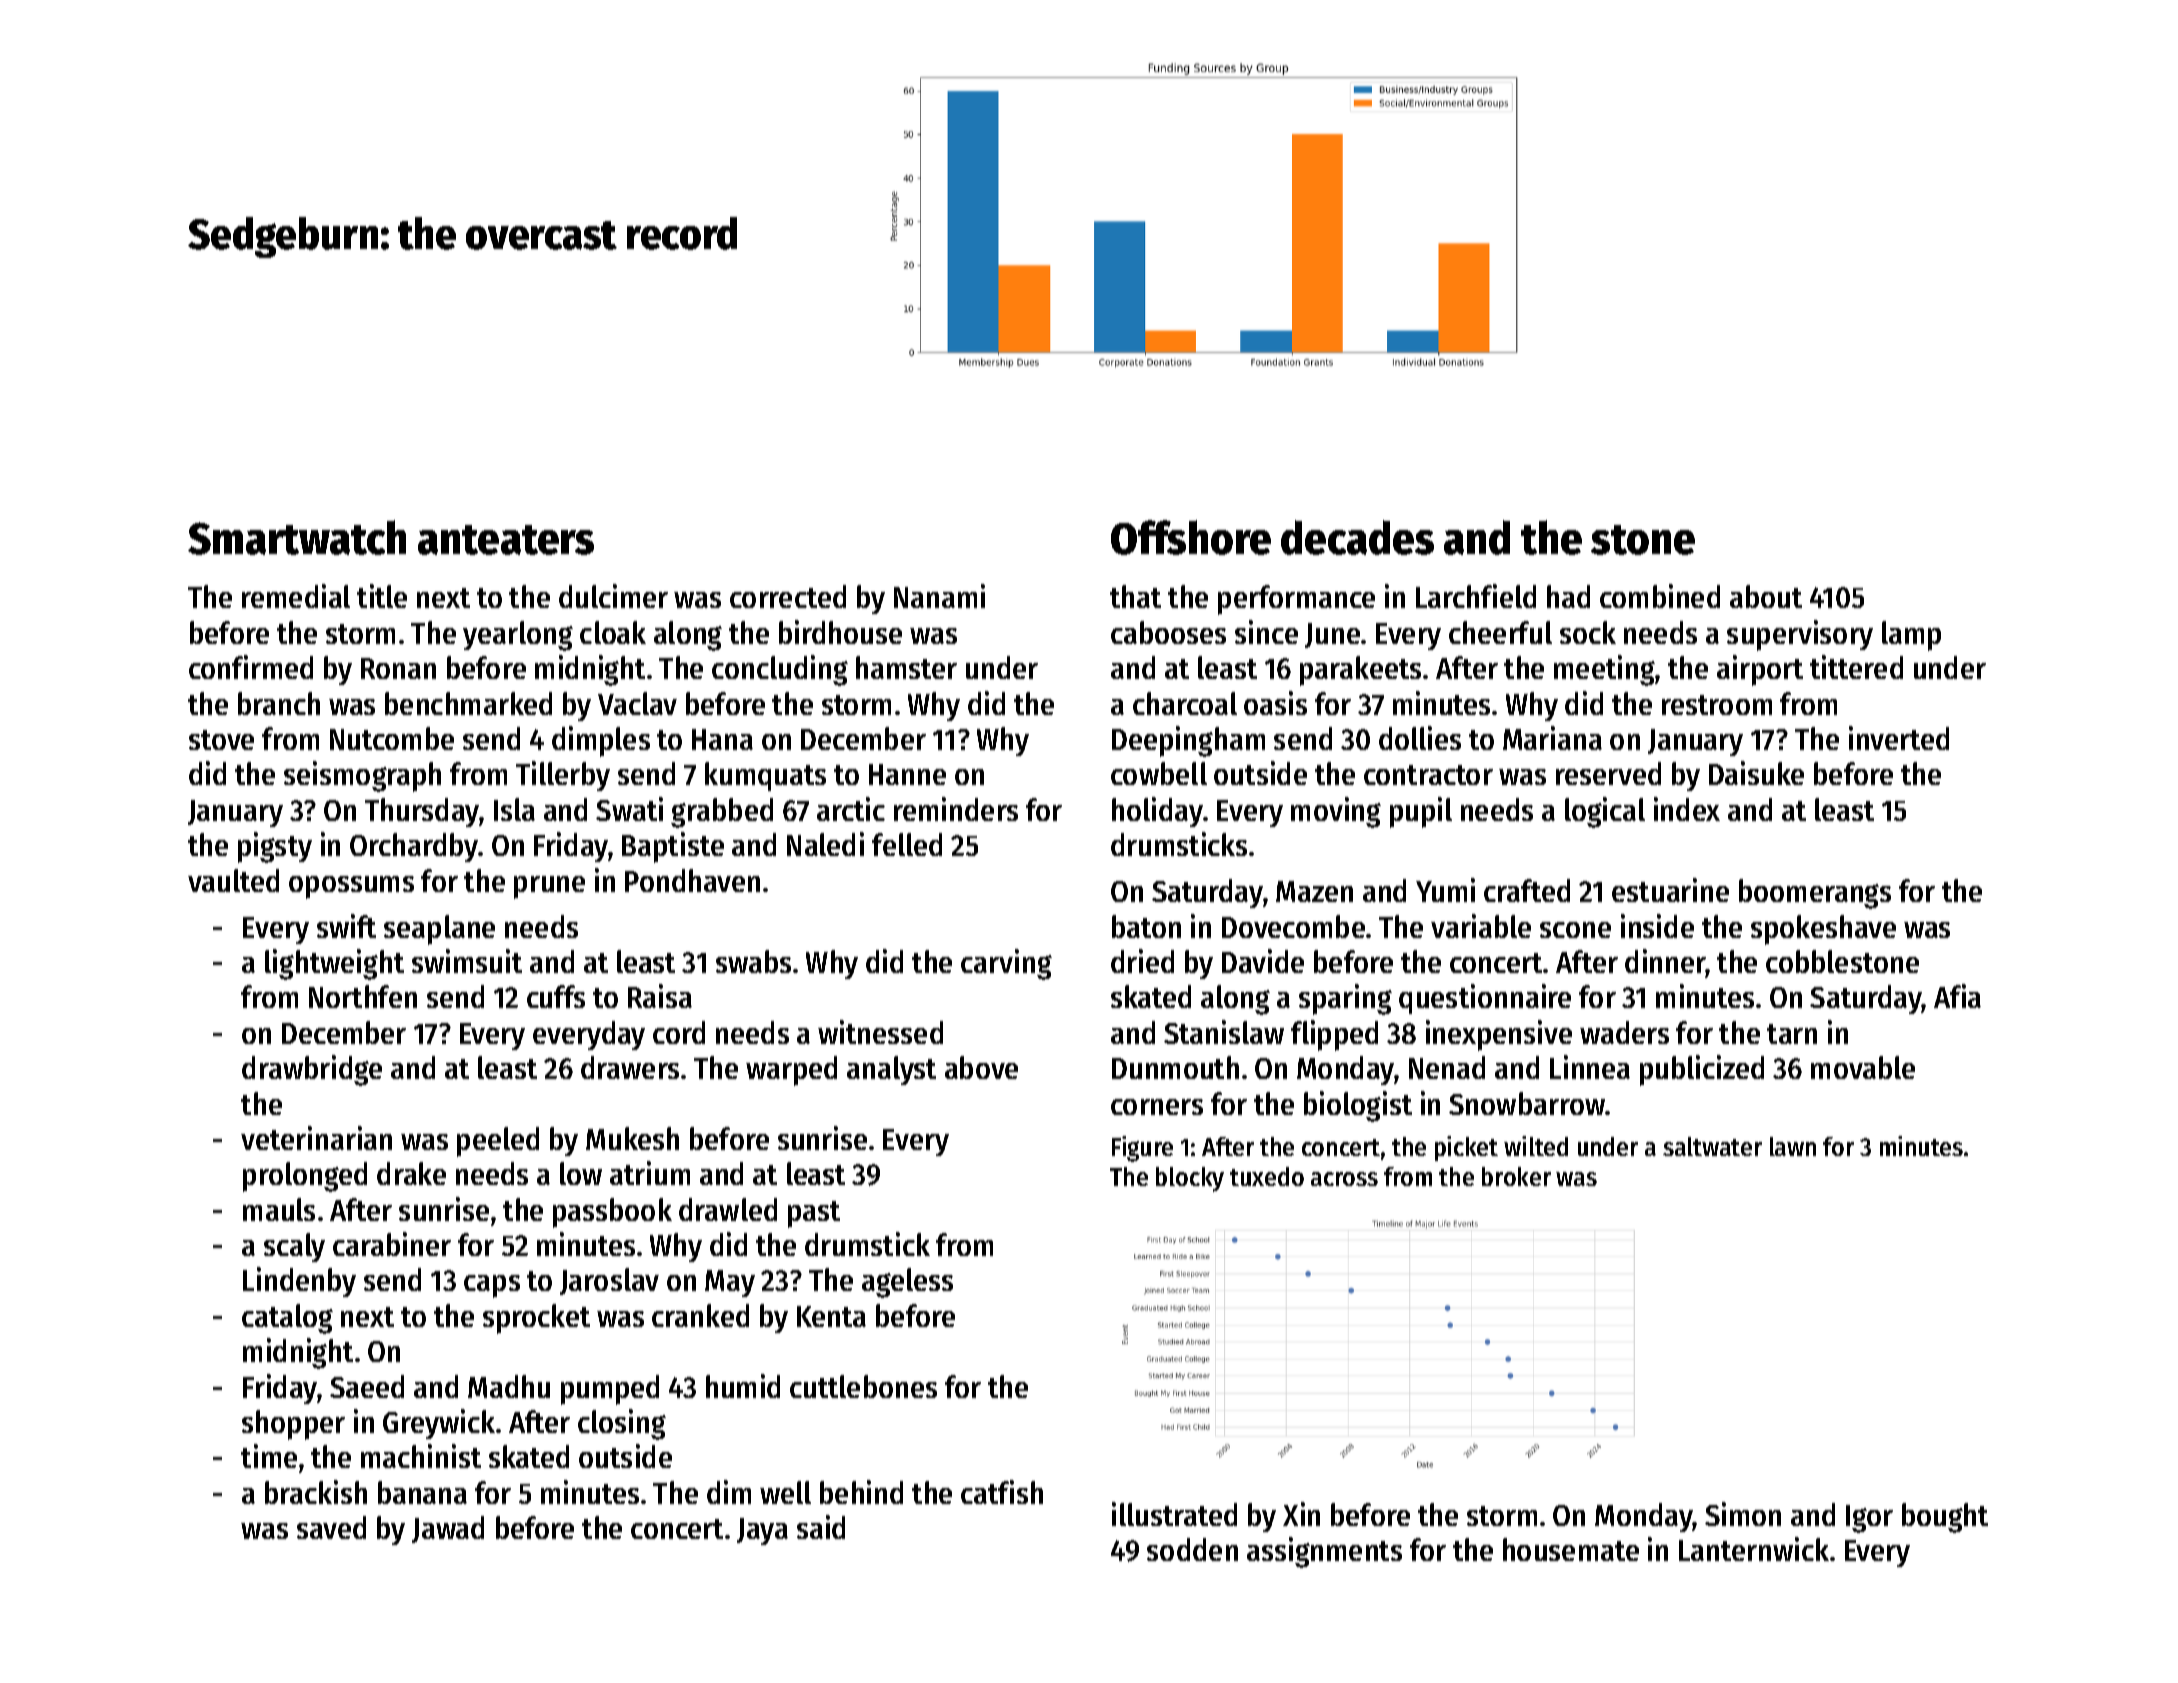  Describe the element at coordinates (762, 1531) in the page. I see `Jaya` at that location.
